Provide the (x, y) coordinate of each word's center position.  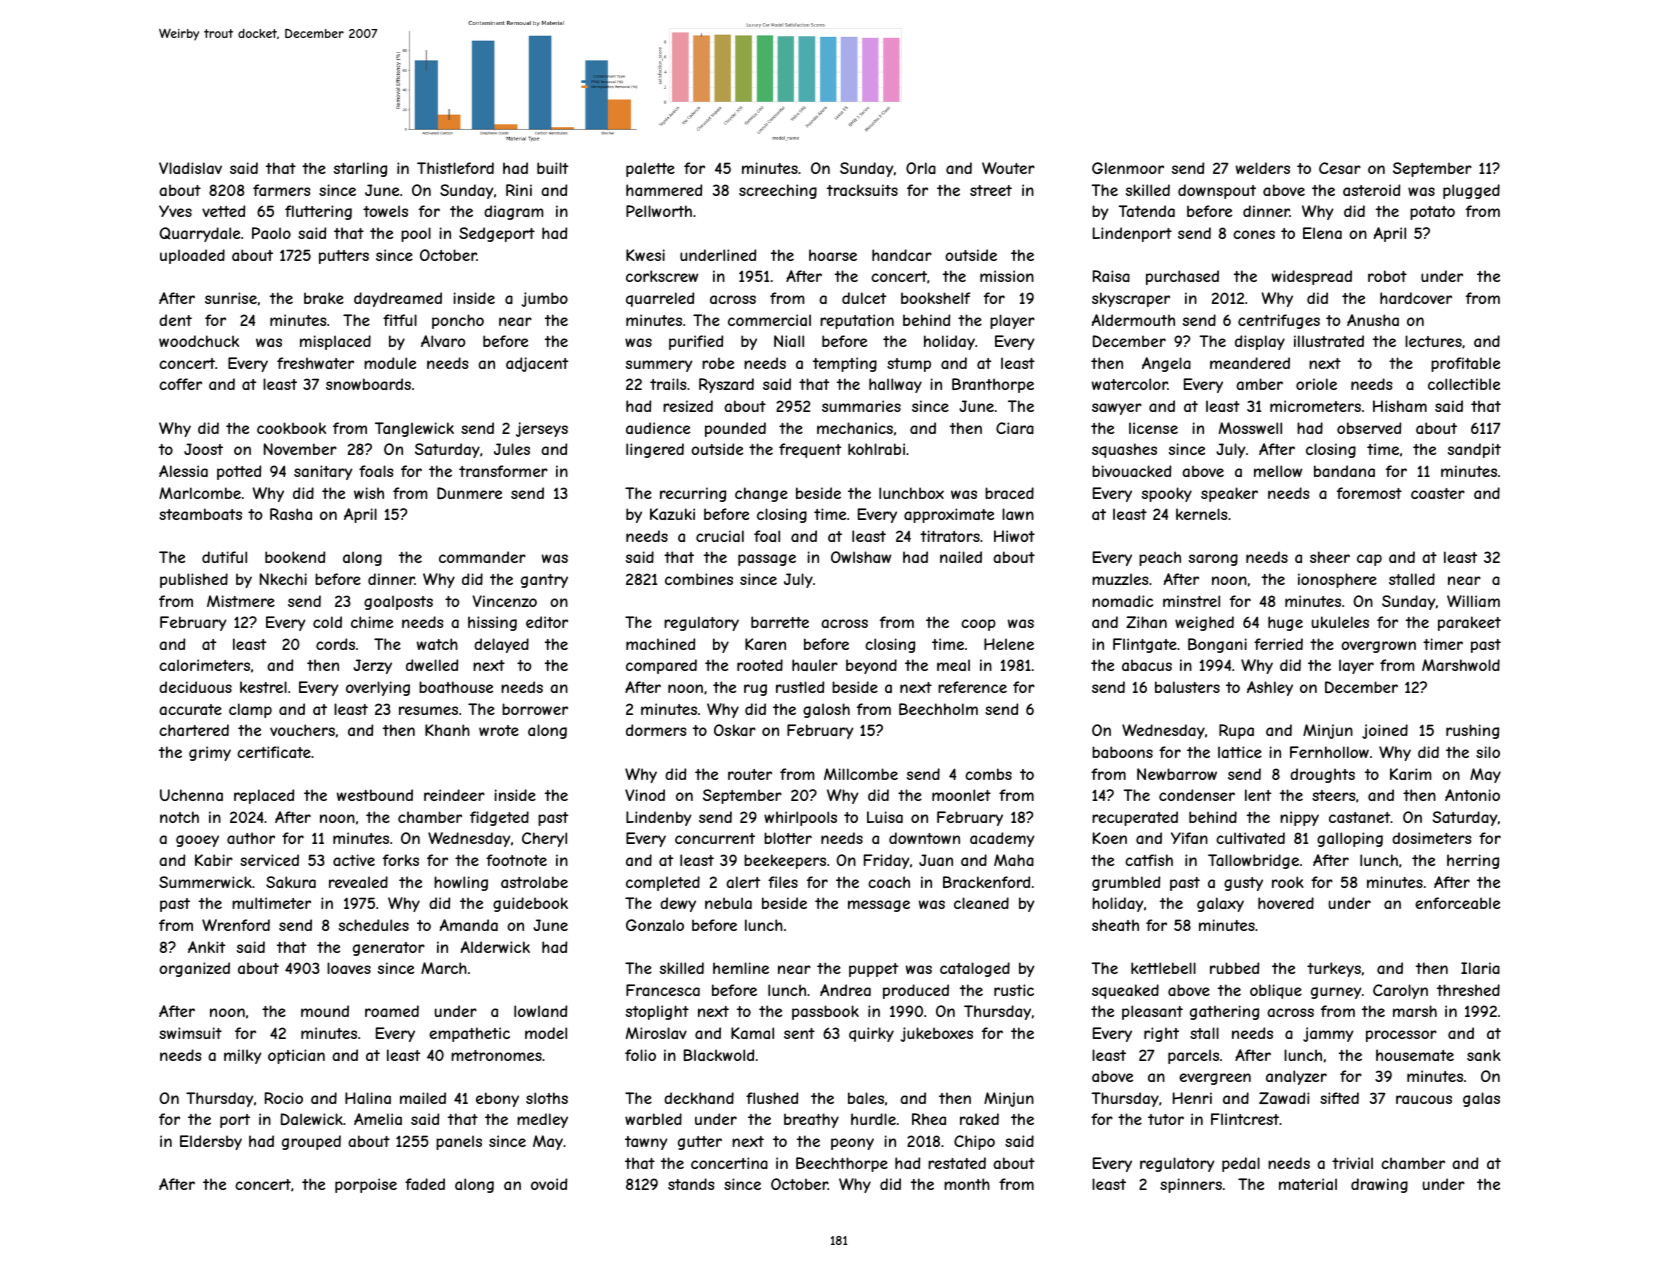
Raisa (1111, 276)
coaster (1438, 493)
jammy (1328, 1034)
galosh (826, 710)
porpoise (366, 1185)
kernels (1202, 514)
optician (296, 1056)
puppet (873, 970)
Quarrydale (199, 234)
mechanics (855, 428)
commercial (769, 320)
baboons (1122, 752)
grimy (210, 753)
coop (978, 625)
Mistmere (241, 601)
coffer (180, 384)
